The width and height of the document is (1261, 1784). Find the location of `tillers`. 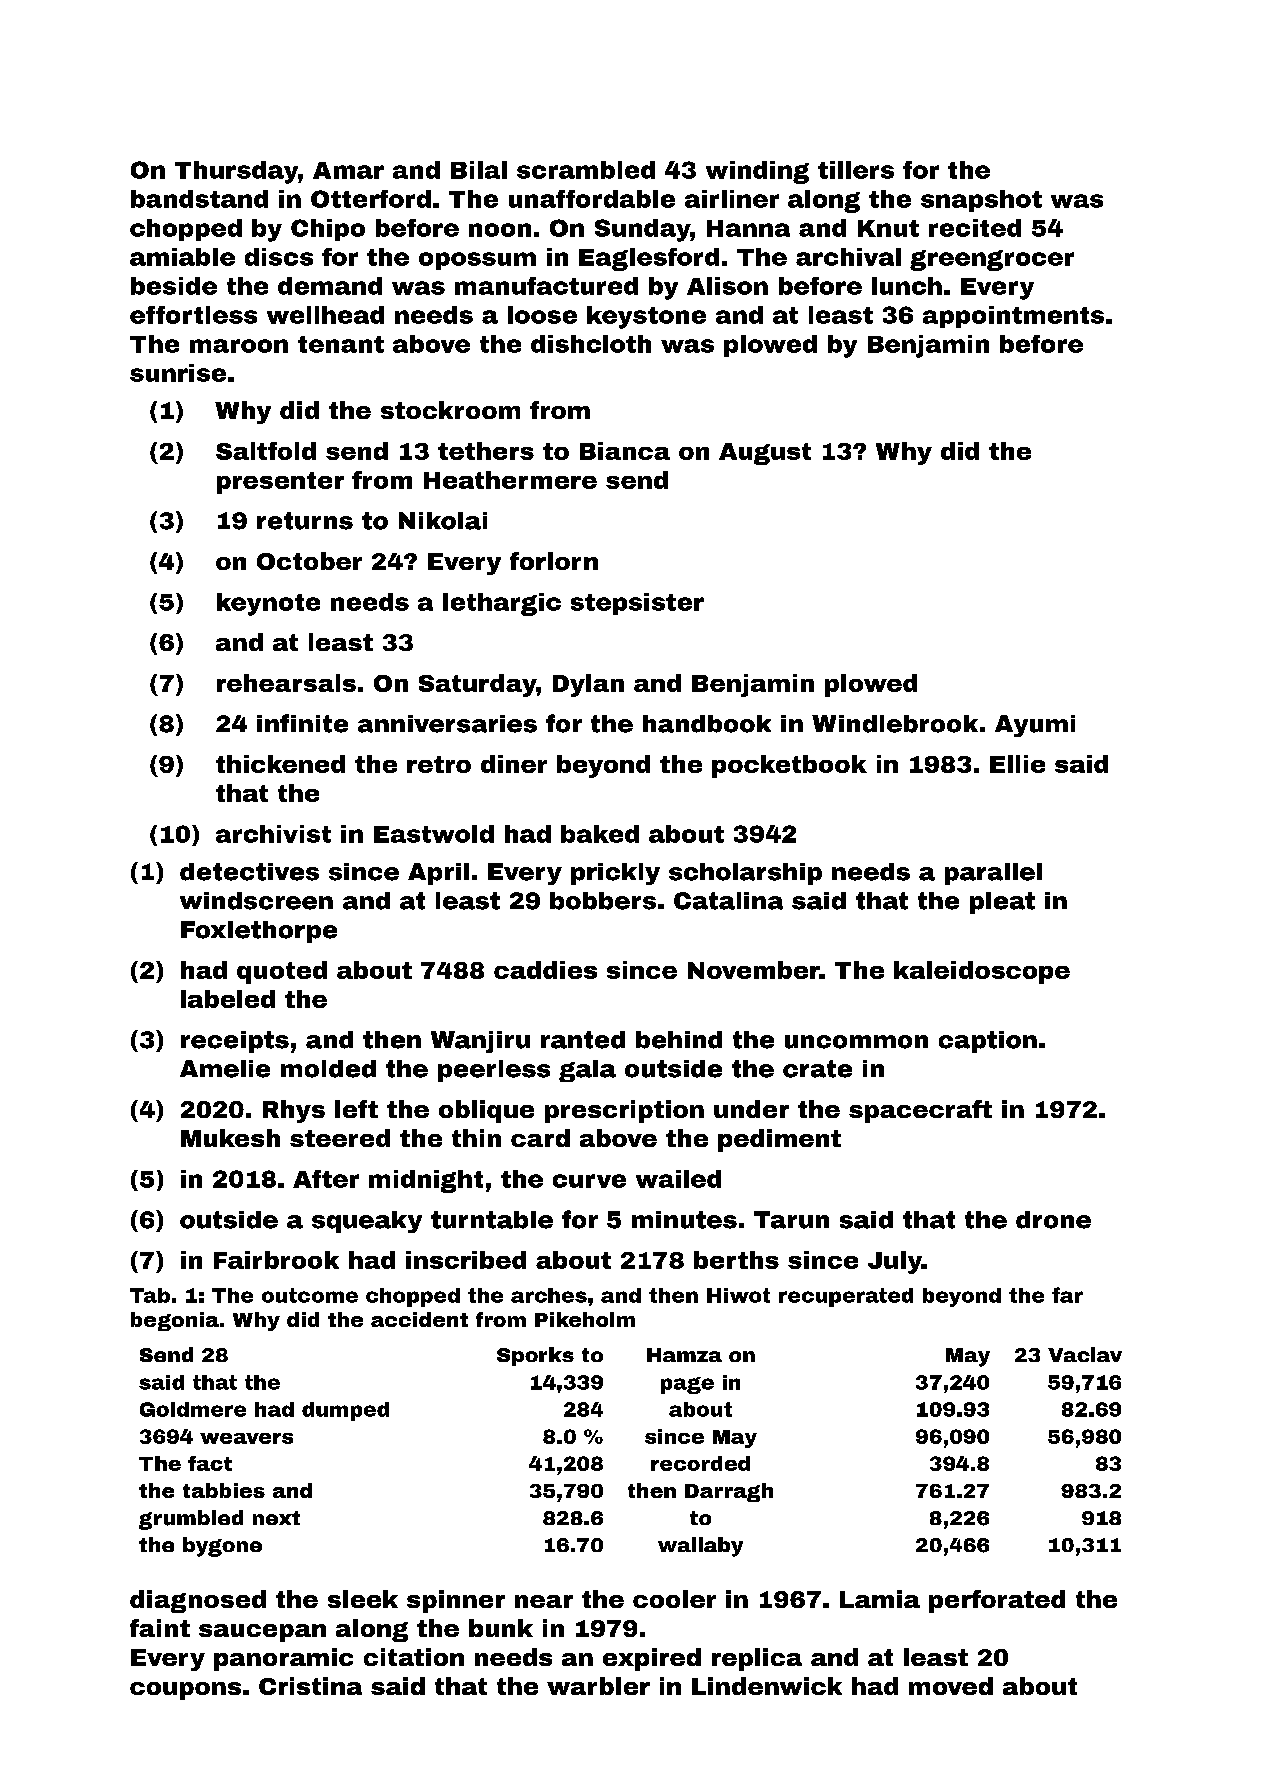

tillers is located at coordinates (856, 170).
